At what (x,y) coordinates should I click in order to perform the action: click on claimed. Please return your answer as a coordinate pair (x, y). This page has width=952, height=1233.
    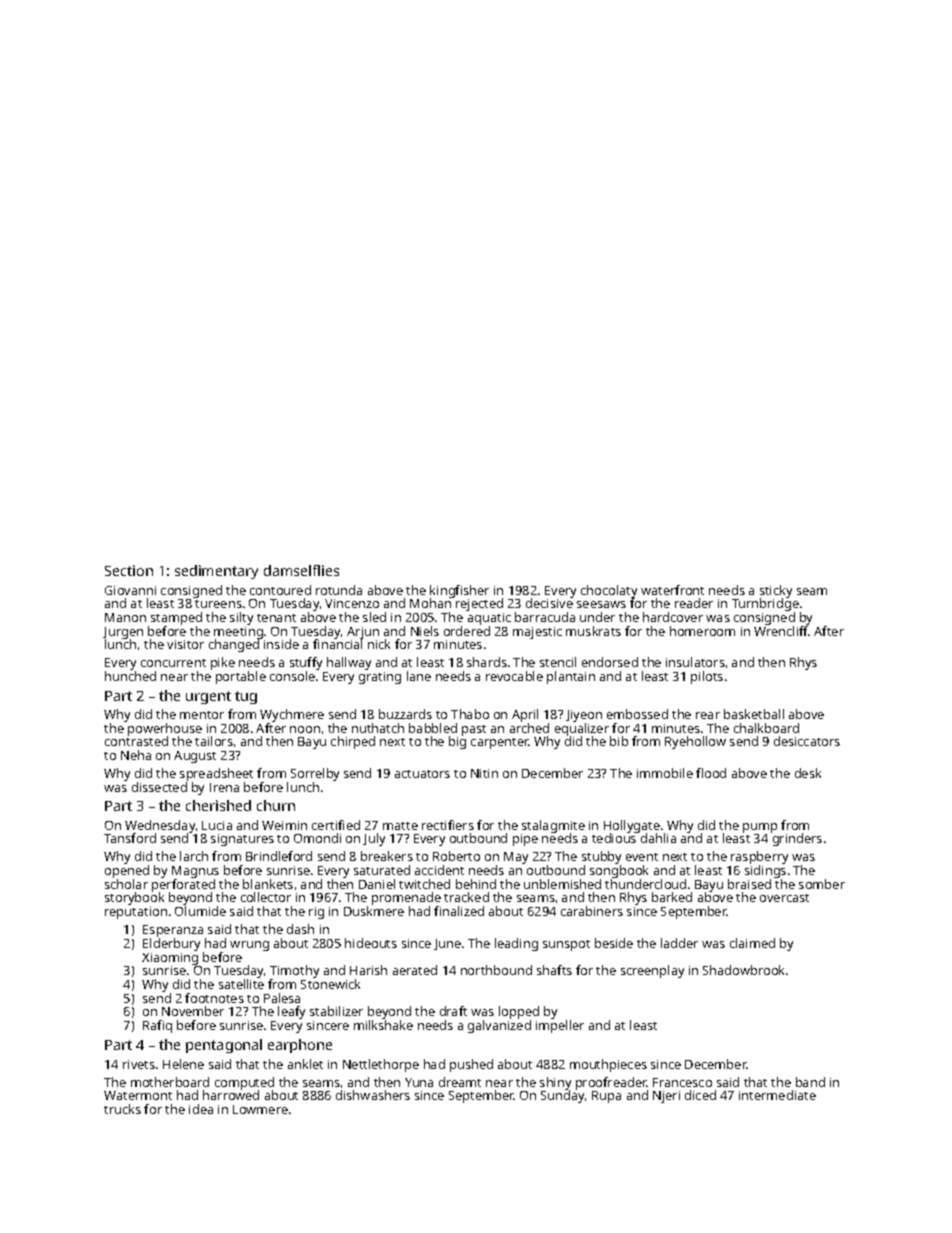
    Looking at the image, I should click on (752, 943).
